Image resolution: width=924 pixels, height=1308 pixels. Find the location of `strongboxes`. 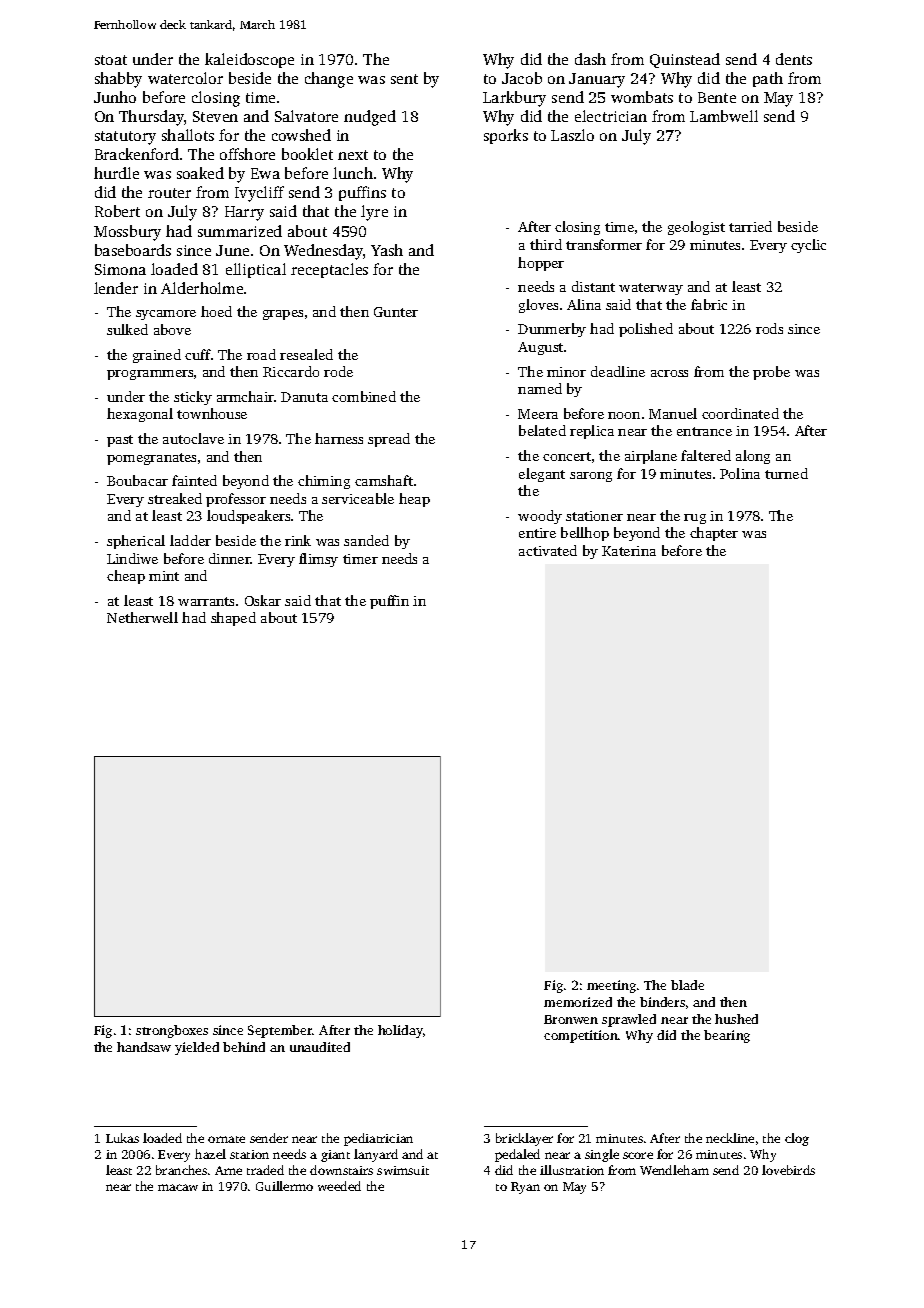

strongboxes is located at coordinates (172, 1031).
